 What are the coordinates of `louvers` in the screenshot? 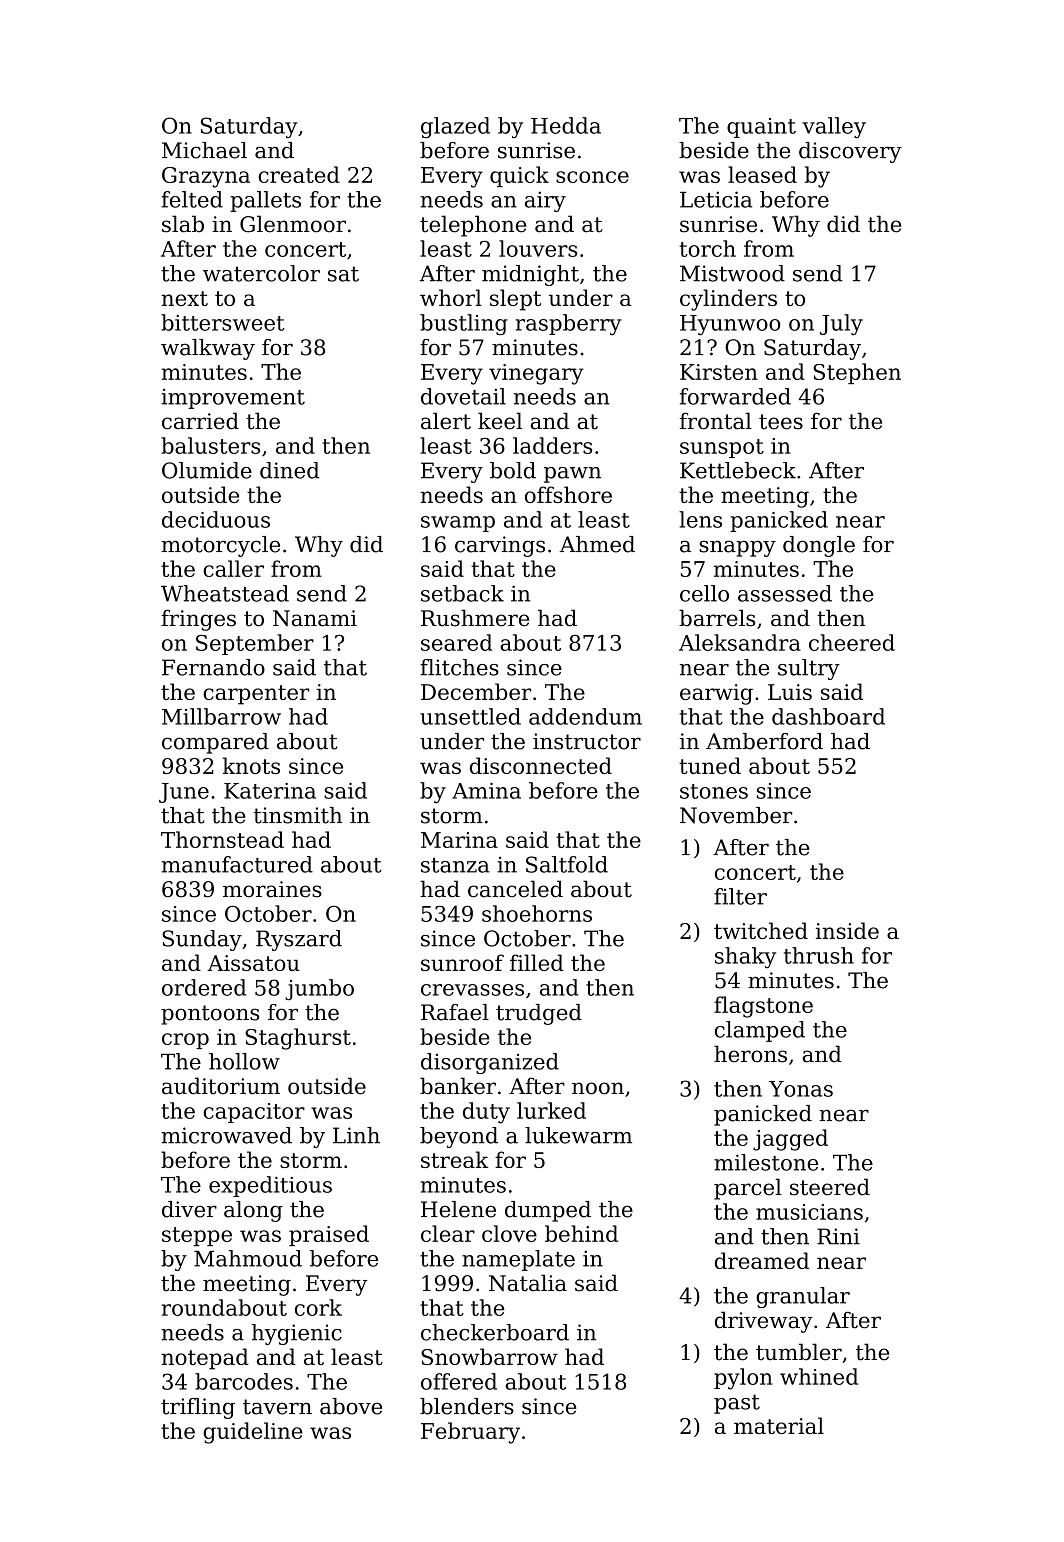 It's located at (538, 248).
